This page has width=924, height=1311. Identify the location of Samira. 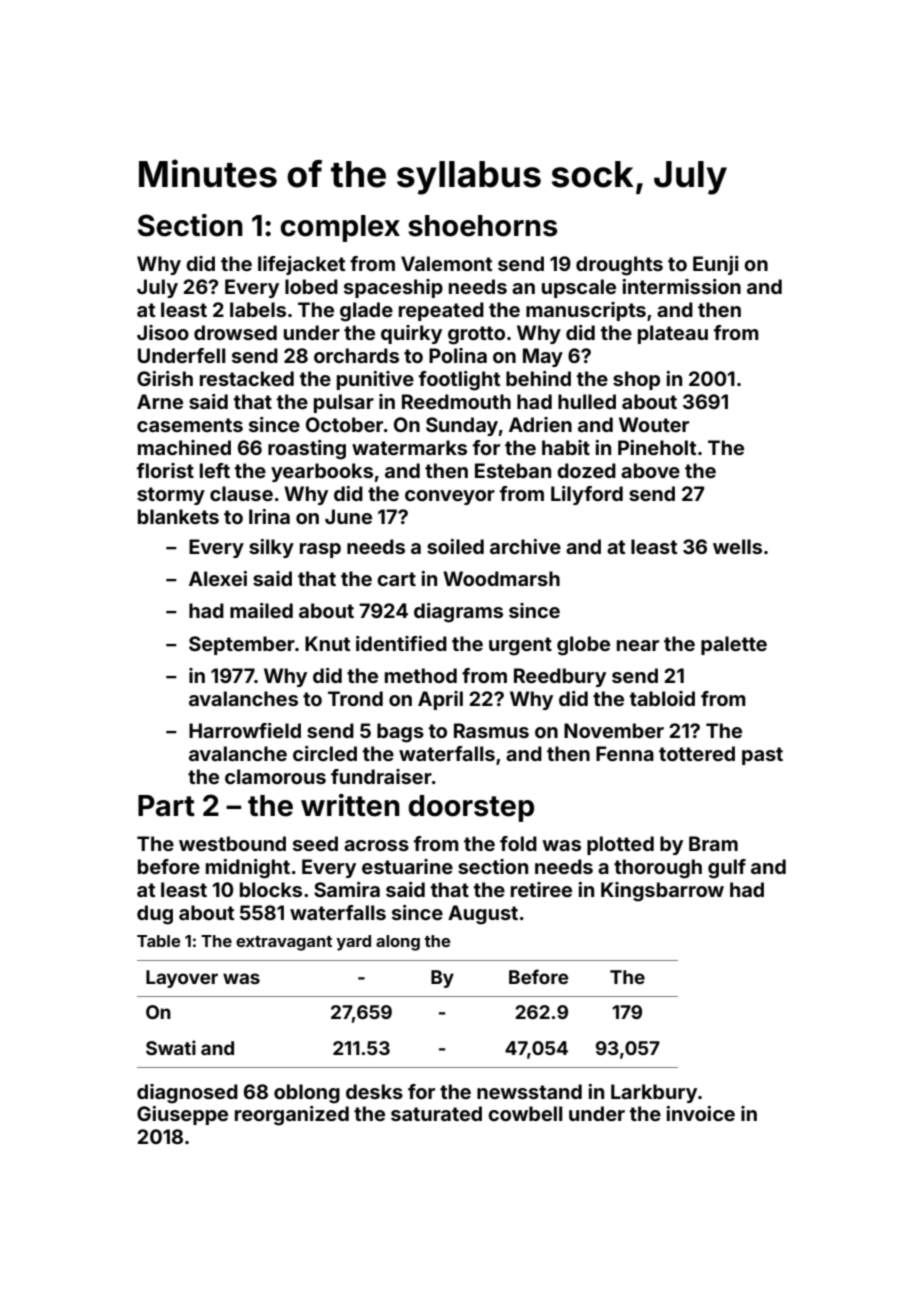
(347, 889).
